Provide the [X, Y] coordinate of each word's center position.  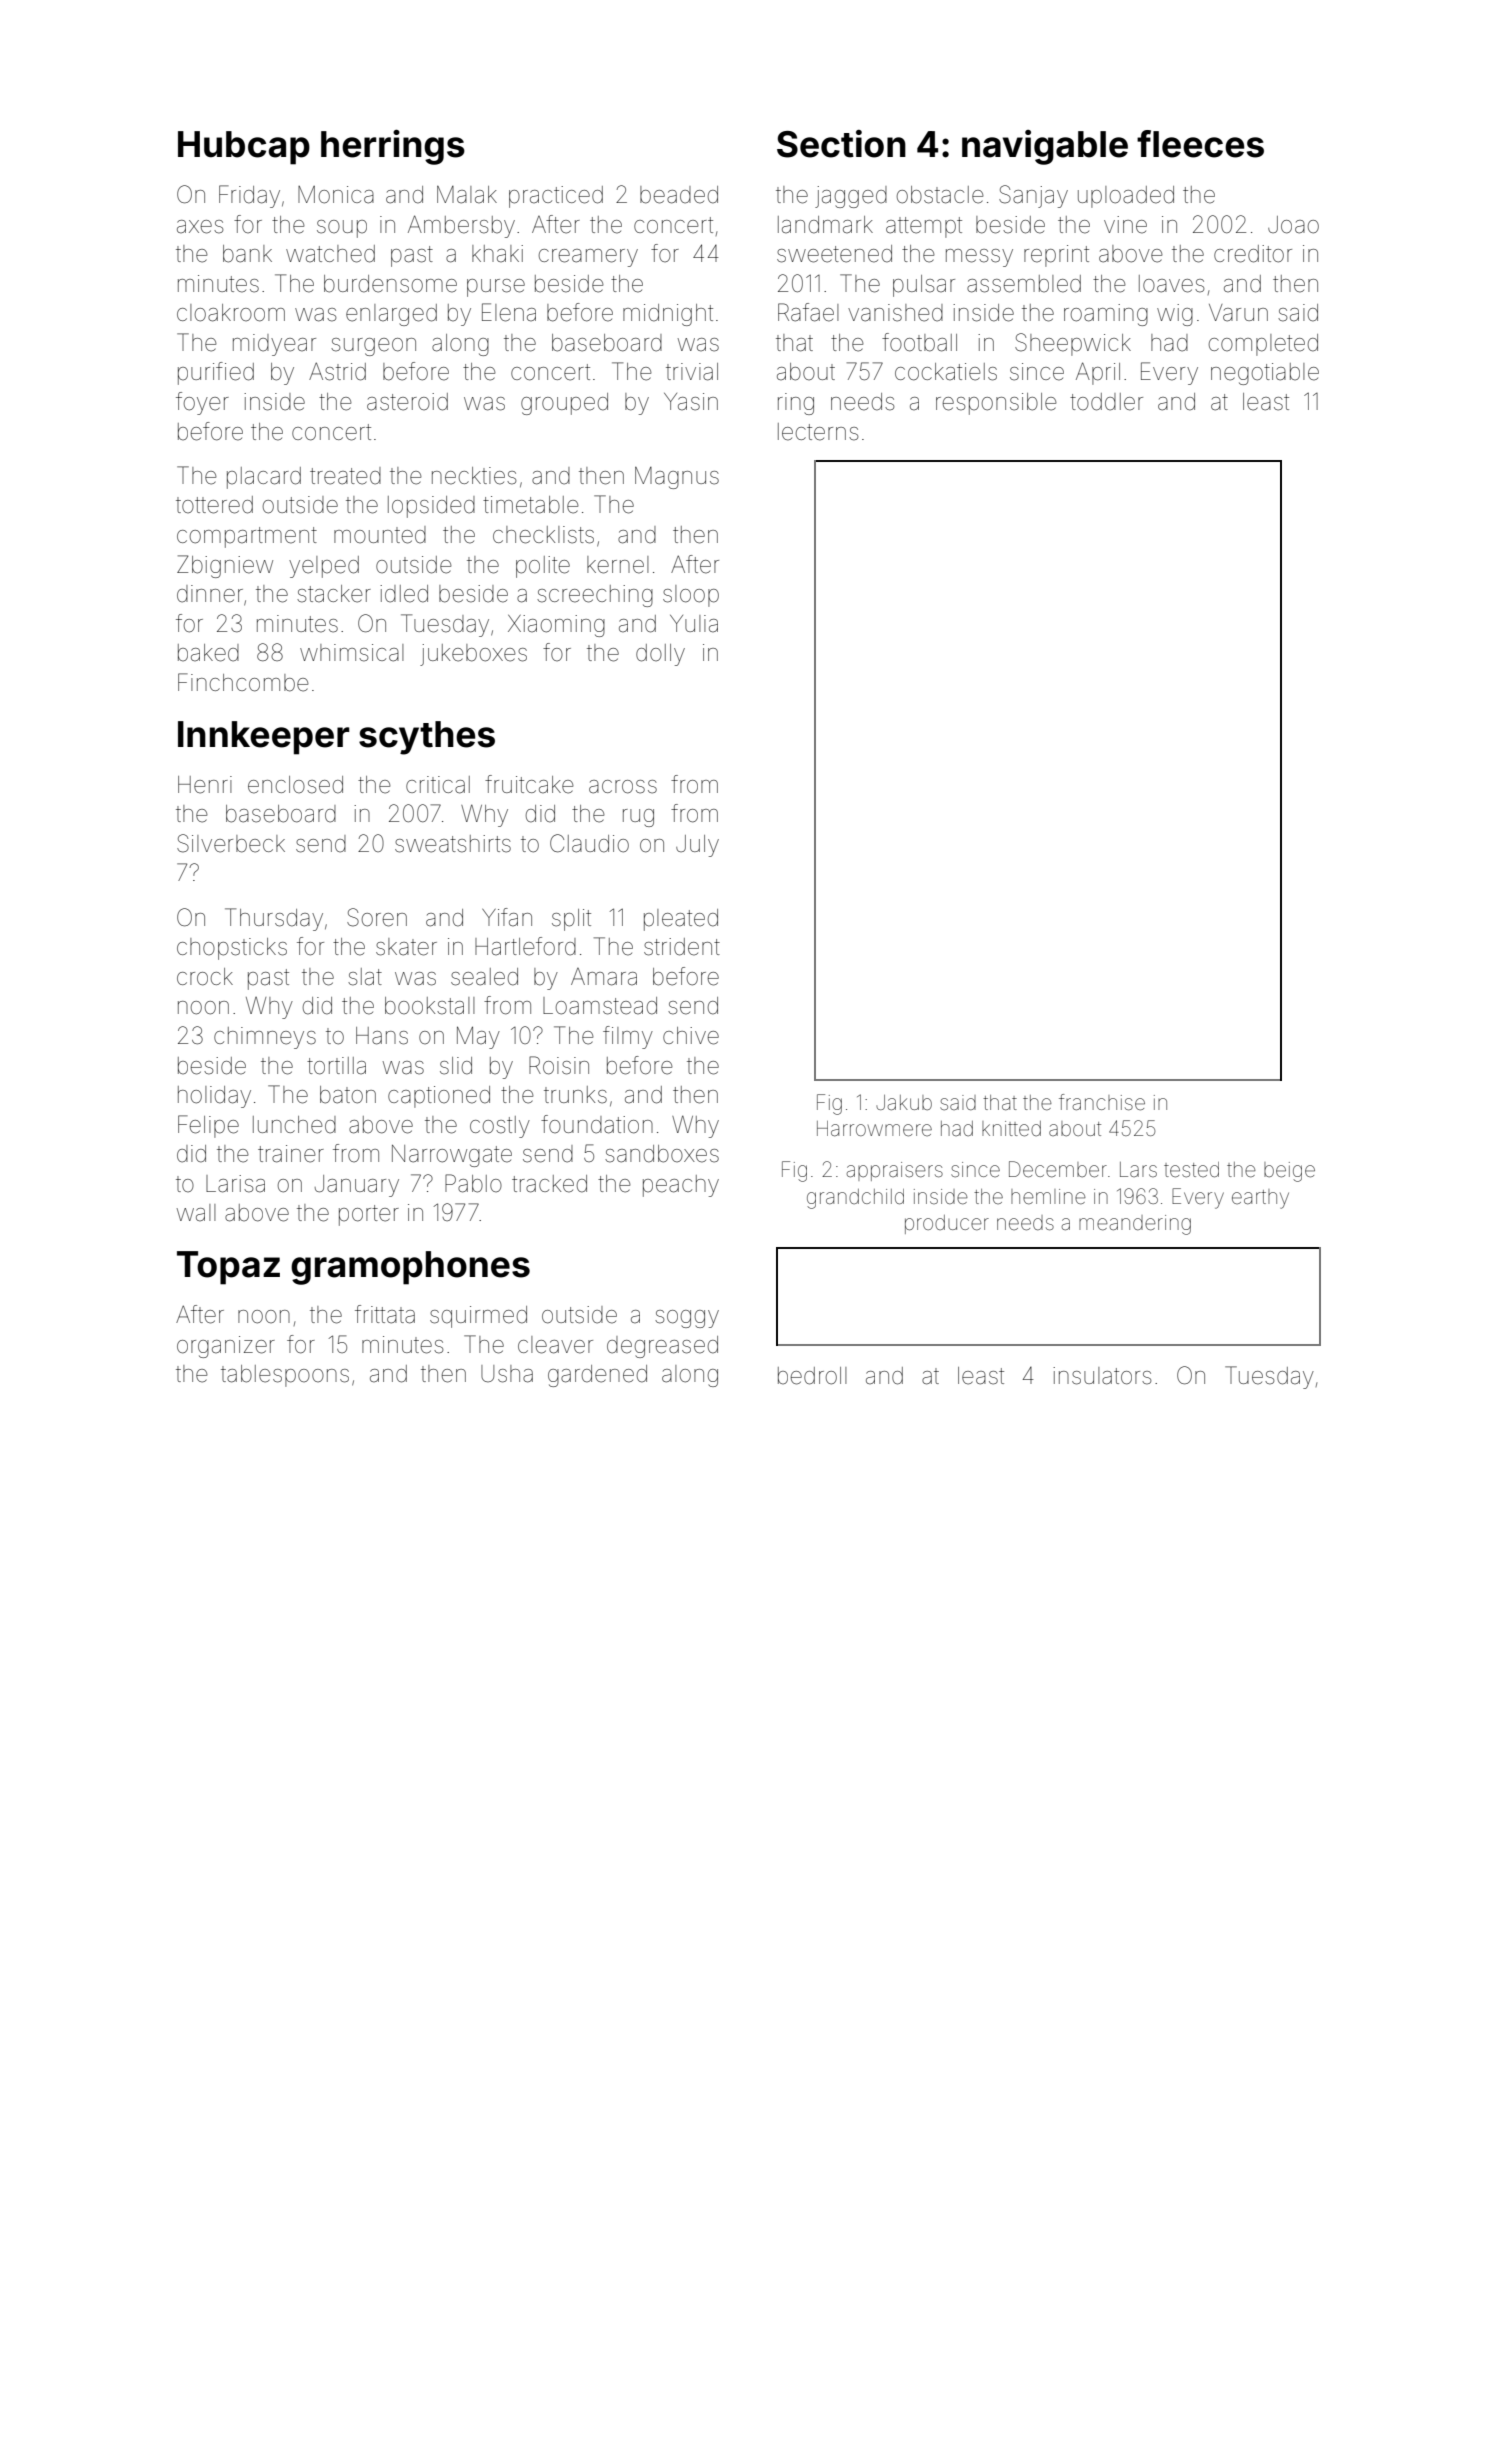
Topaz [228, 1268]
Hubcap [244, 148]
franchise [1102, 1102]
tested [1191, 1170]
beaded [679, 195]
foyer [202, 403]
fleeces [1200, 144]
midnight [668, 315]
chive [691, 1036]
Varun [1238, 313]
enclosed [295, 785]
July [697, 846]
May [478, 1037]
